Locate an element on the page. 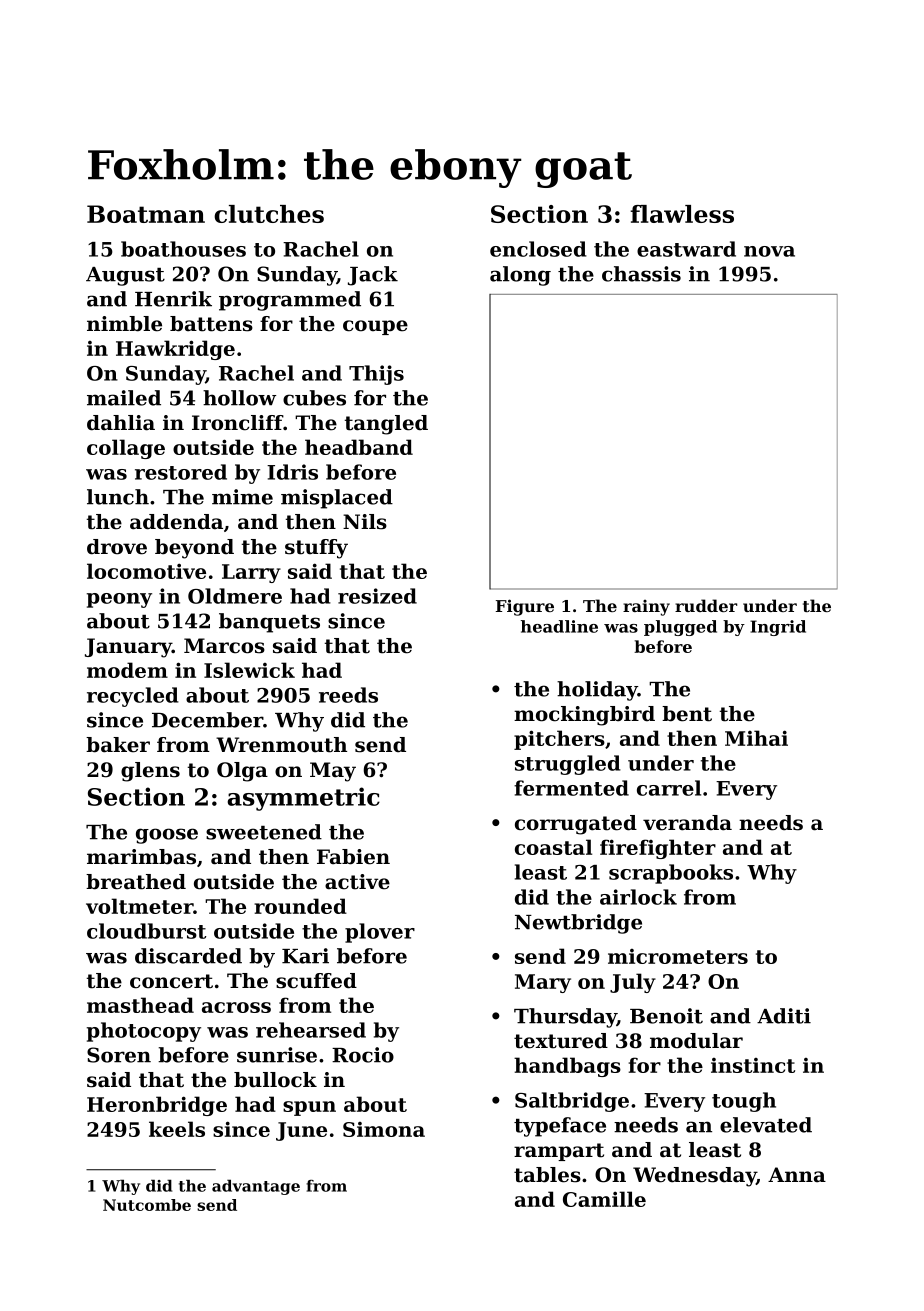 This page has height=1311, width=924. Kari is located at coordinates (305, 956).
